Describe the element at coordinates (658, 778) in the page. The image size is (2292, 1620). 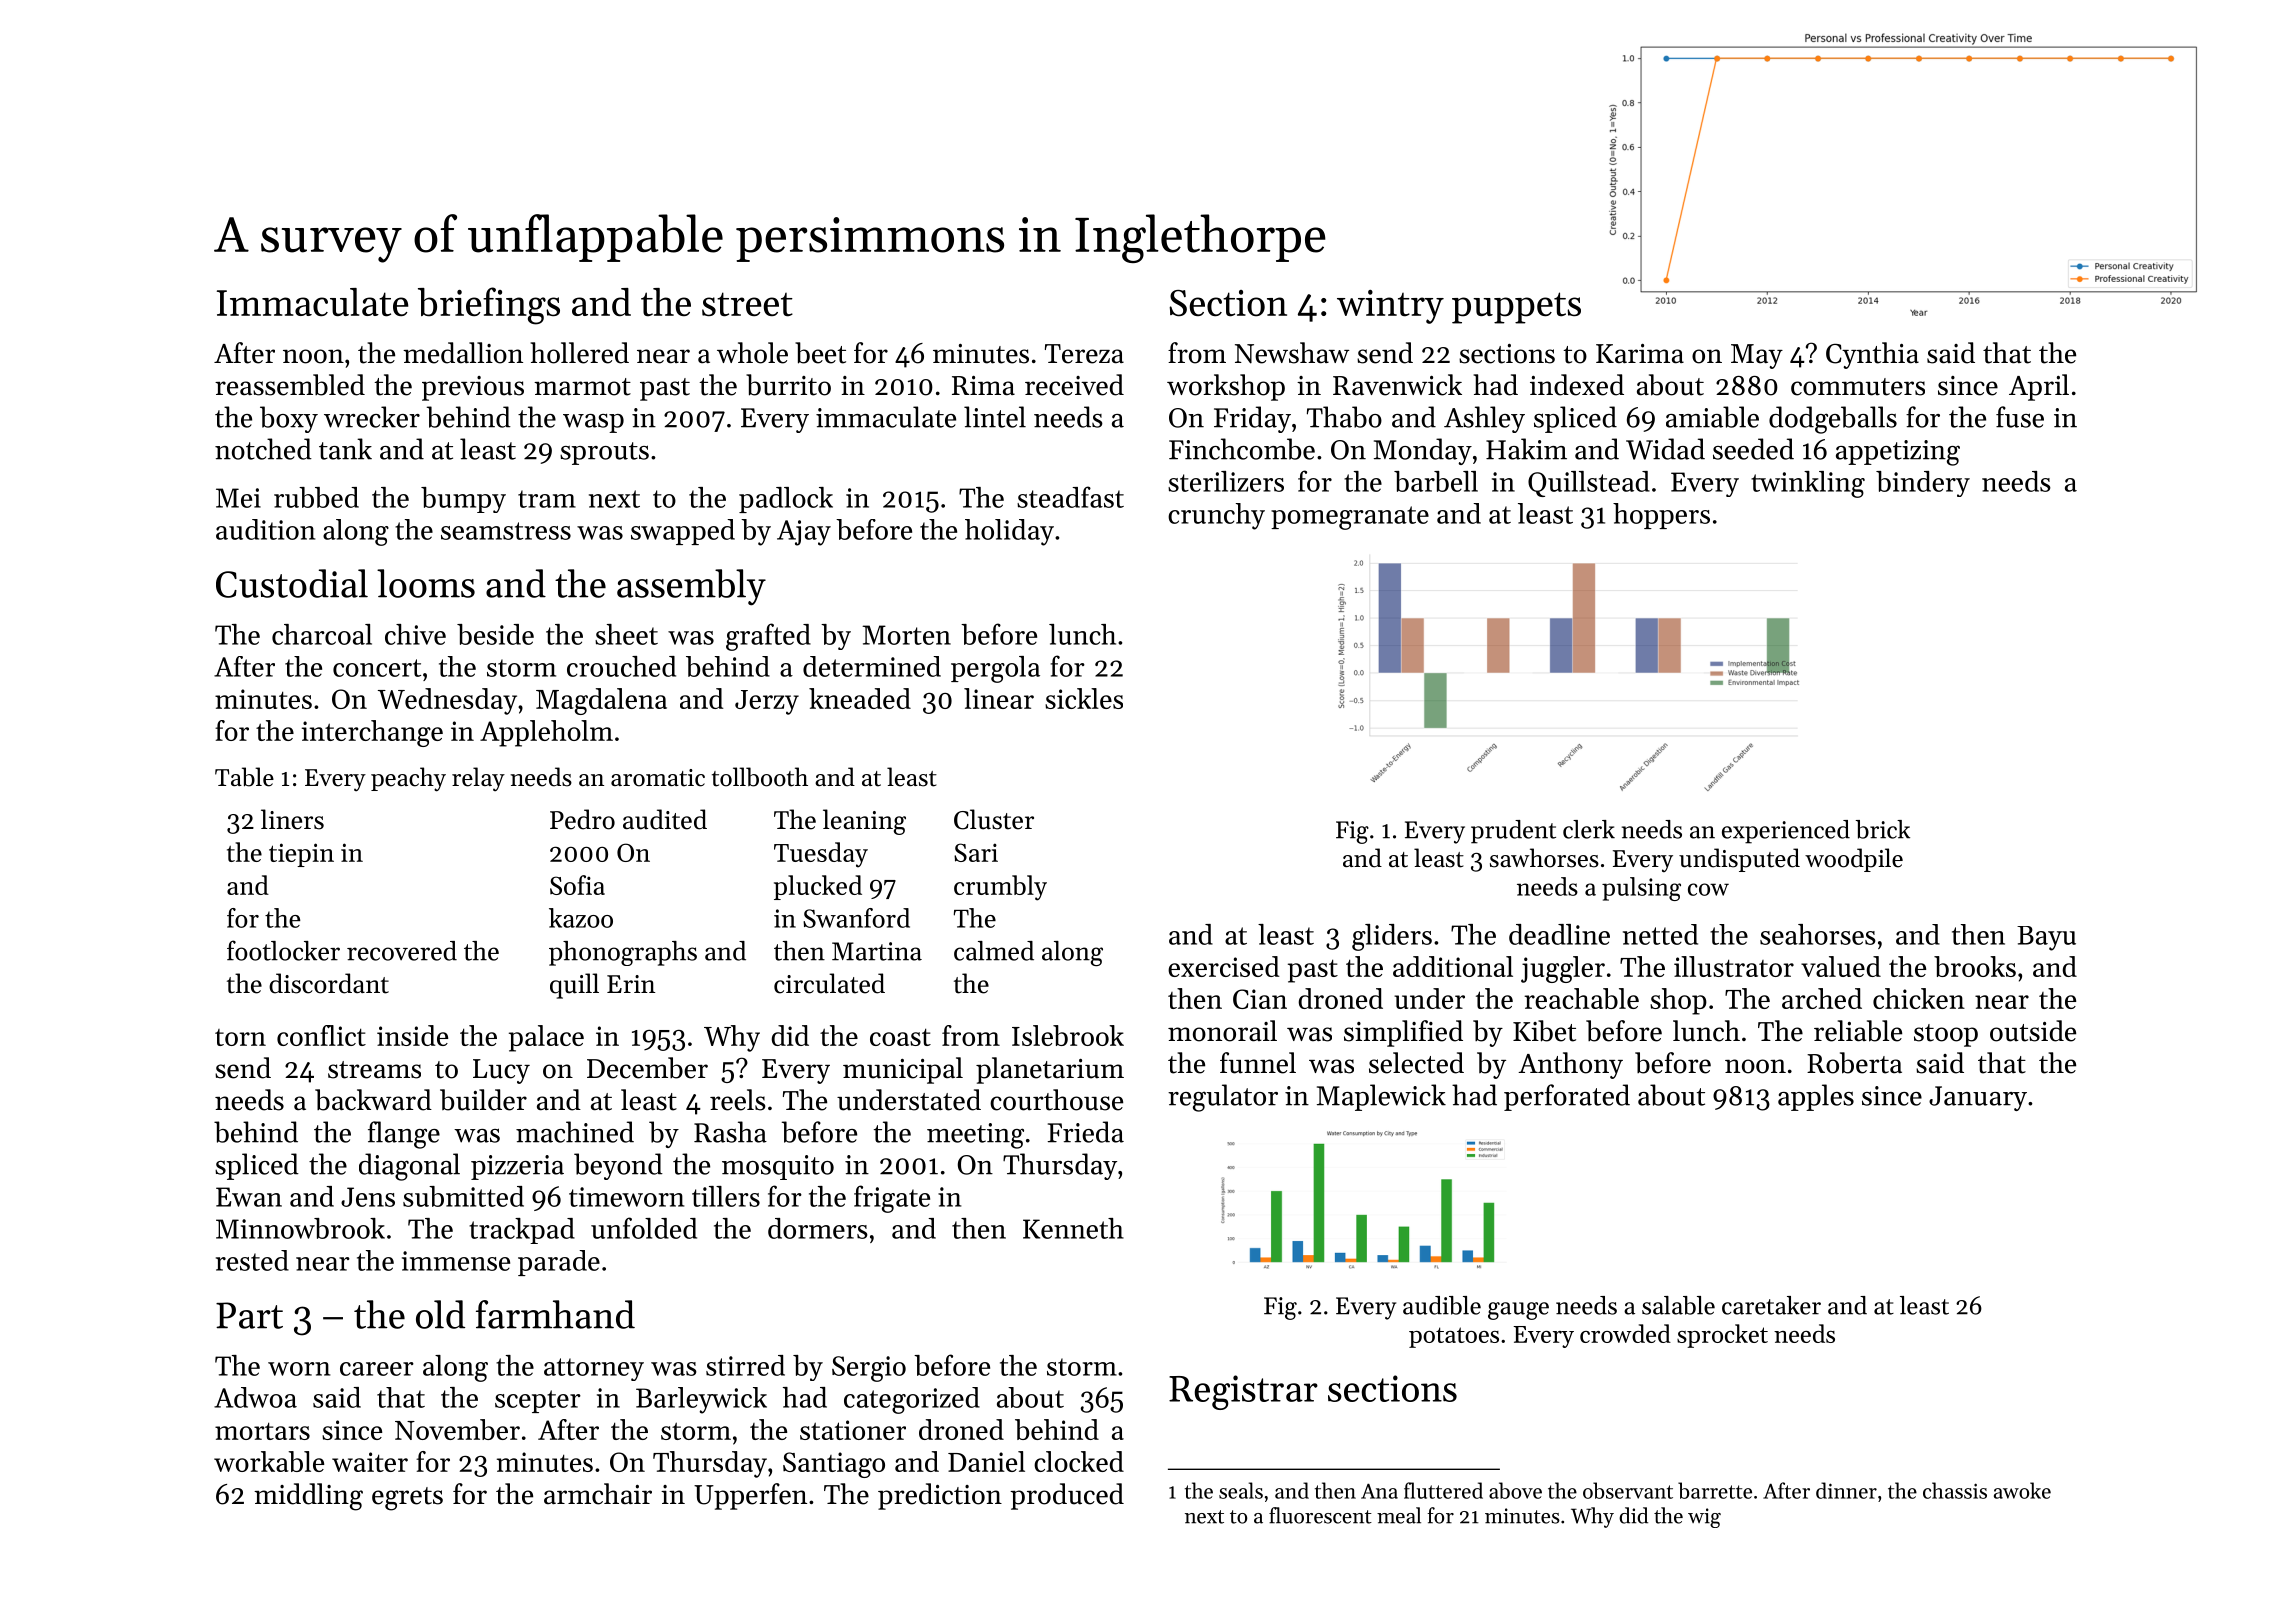
I see `aromatic` at that location.
